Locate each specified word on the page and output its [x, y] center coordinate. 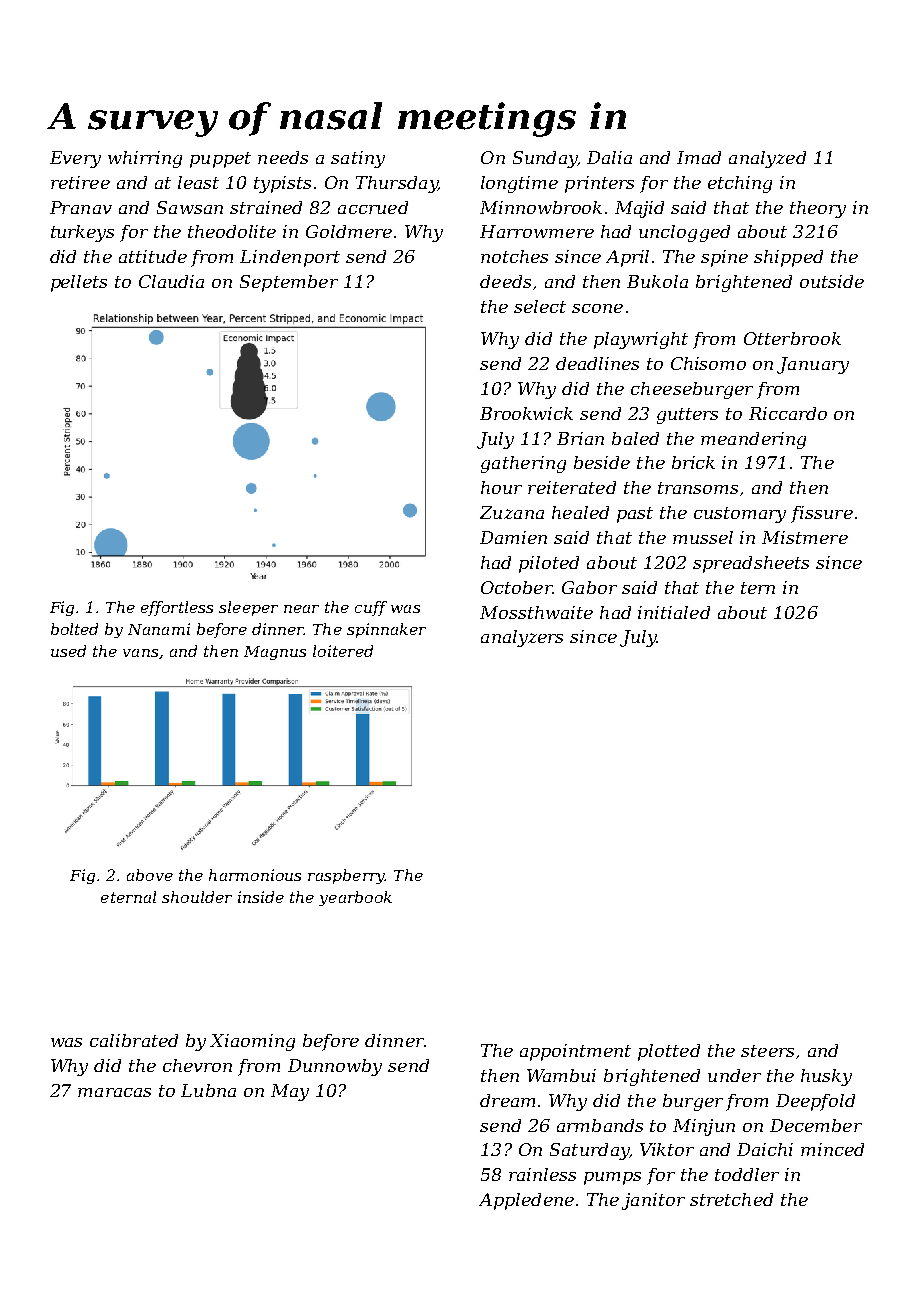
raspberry [346, 876]
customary [740, 515]
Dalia [609, 157]
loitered [343, 651]
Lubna [208, 1090]
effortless [177, 608]
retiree [80, 182]
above [150, 875]
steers [767, 1051]
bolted [74, 629]
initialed [674, 612]
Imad [699, 157]
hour [501, 487]
